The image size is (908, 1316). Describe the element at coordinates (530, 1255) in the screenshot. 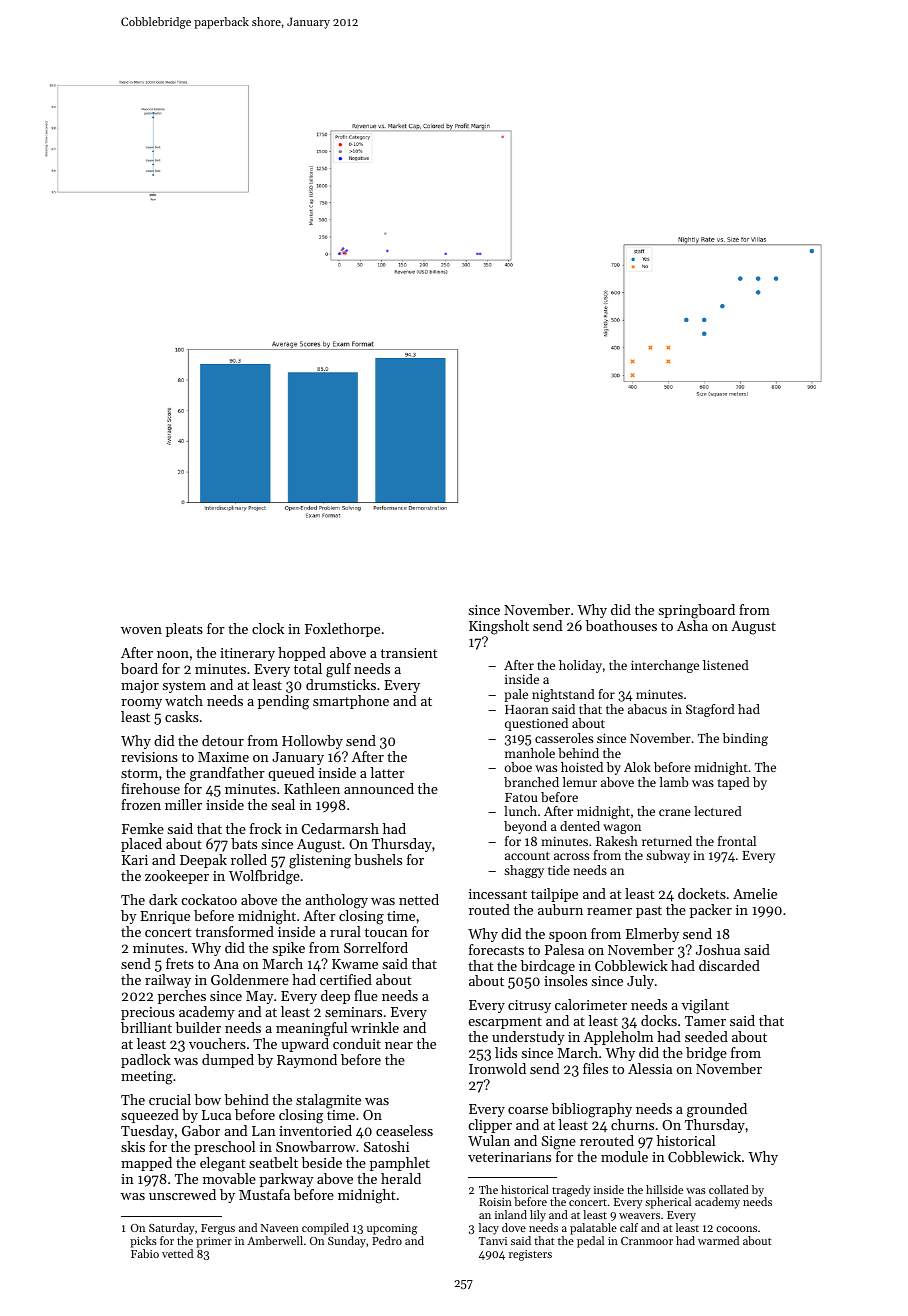

I see `registers` at that location.
